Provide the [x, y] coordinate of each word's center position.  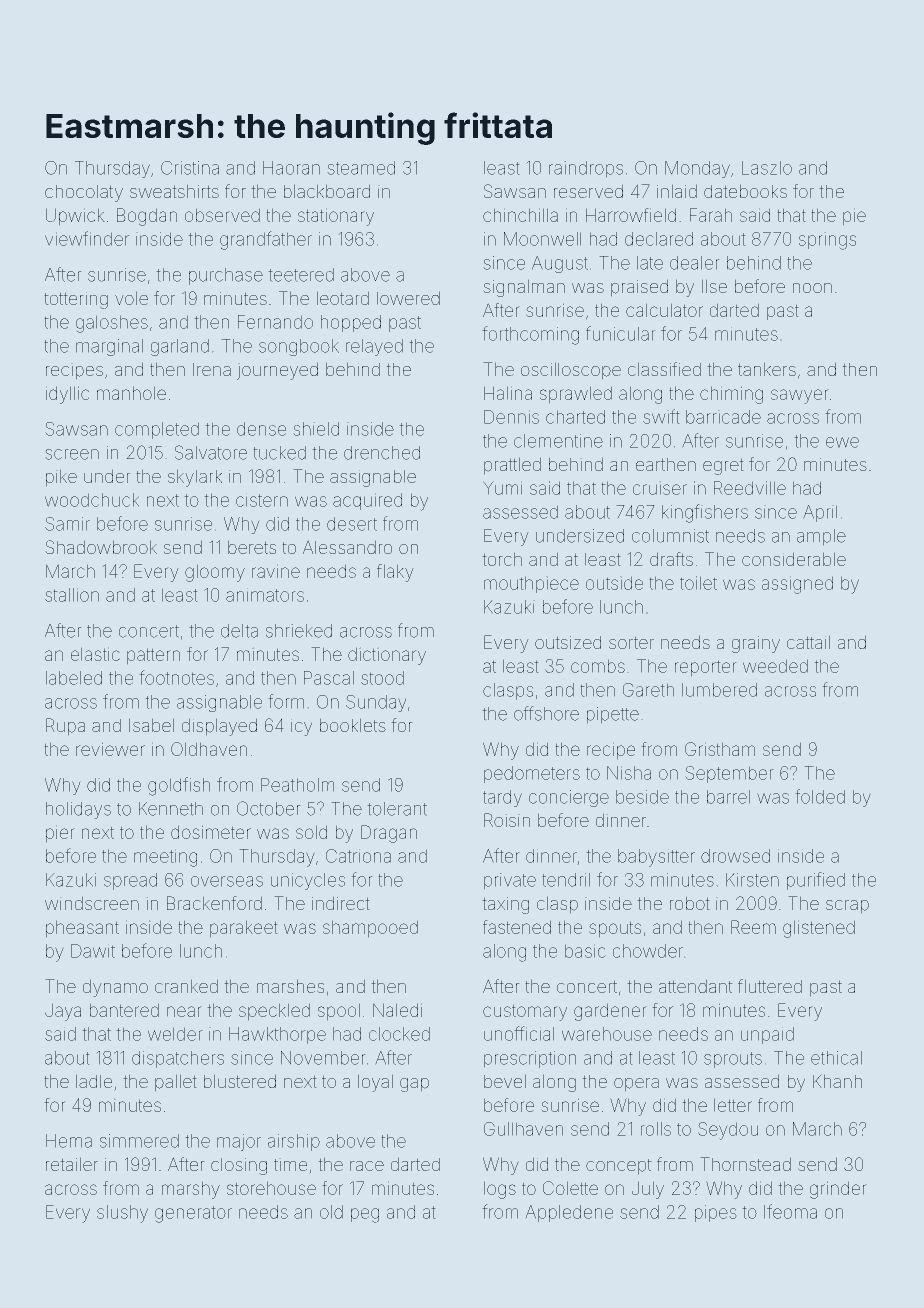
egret [723, 466]
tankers [767, 369]
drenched [382, 453]
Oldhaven [209, 749]
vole [131, 298]
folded [820, 796]
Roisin [507, 820]
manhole [131, 393]
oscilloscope [571, 371]
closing [239, 1166]
